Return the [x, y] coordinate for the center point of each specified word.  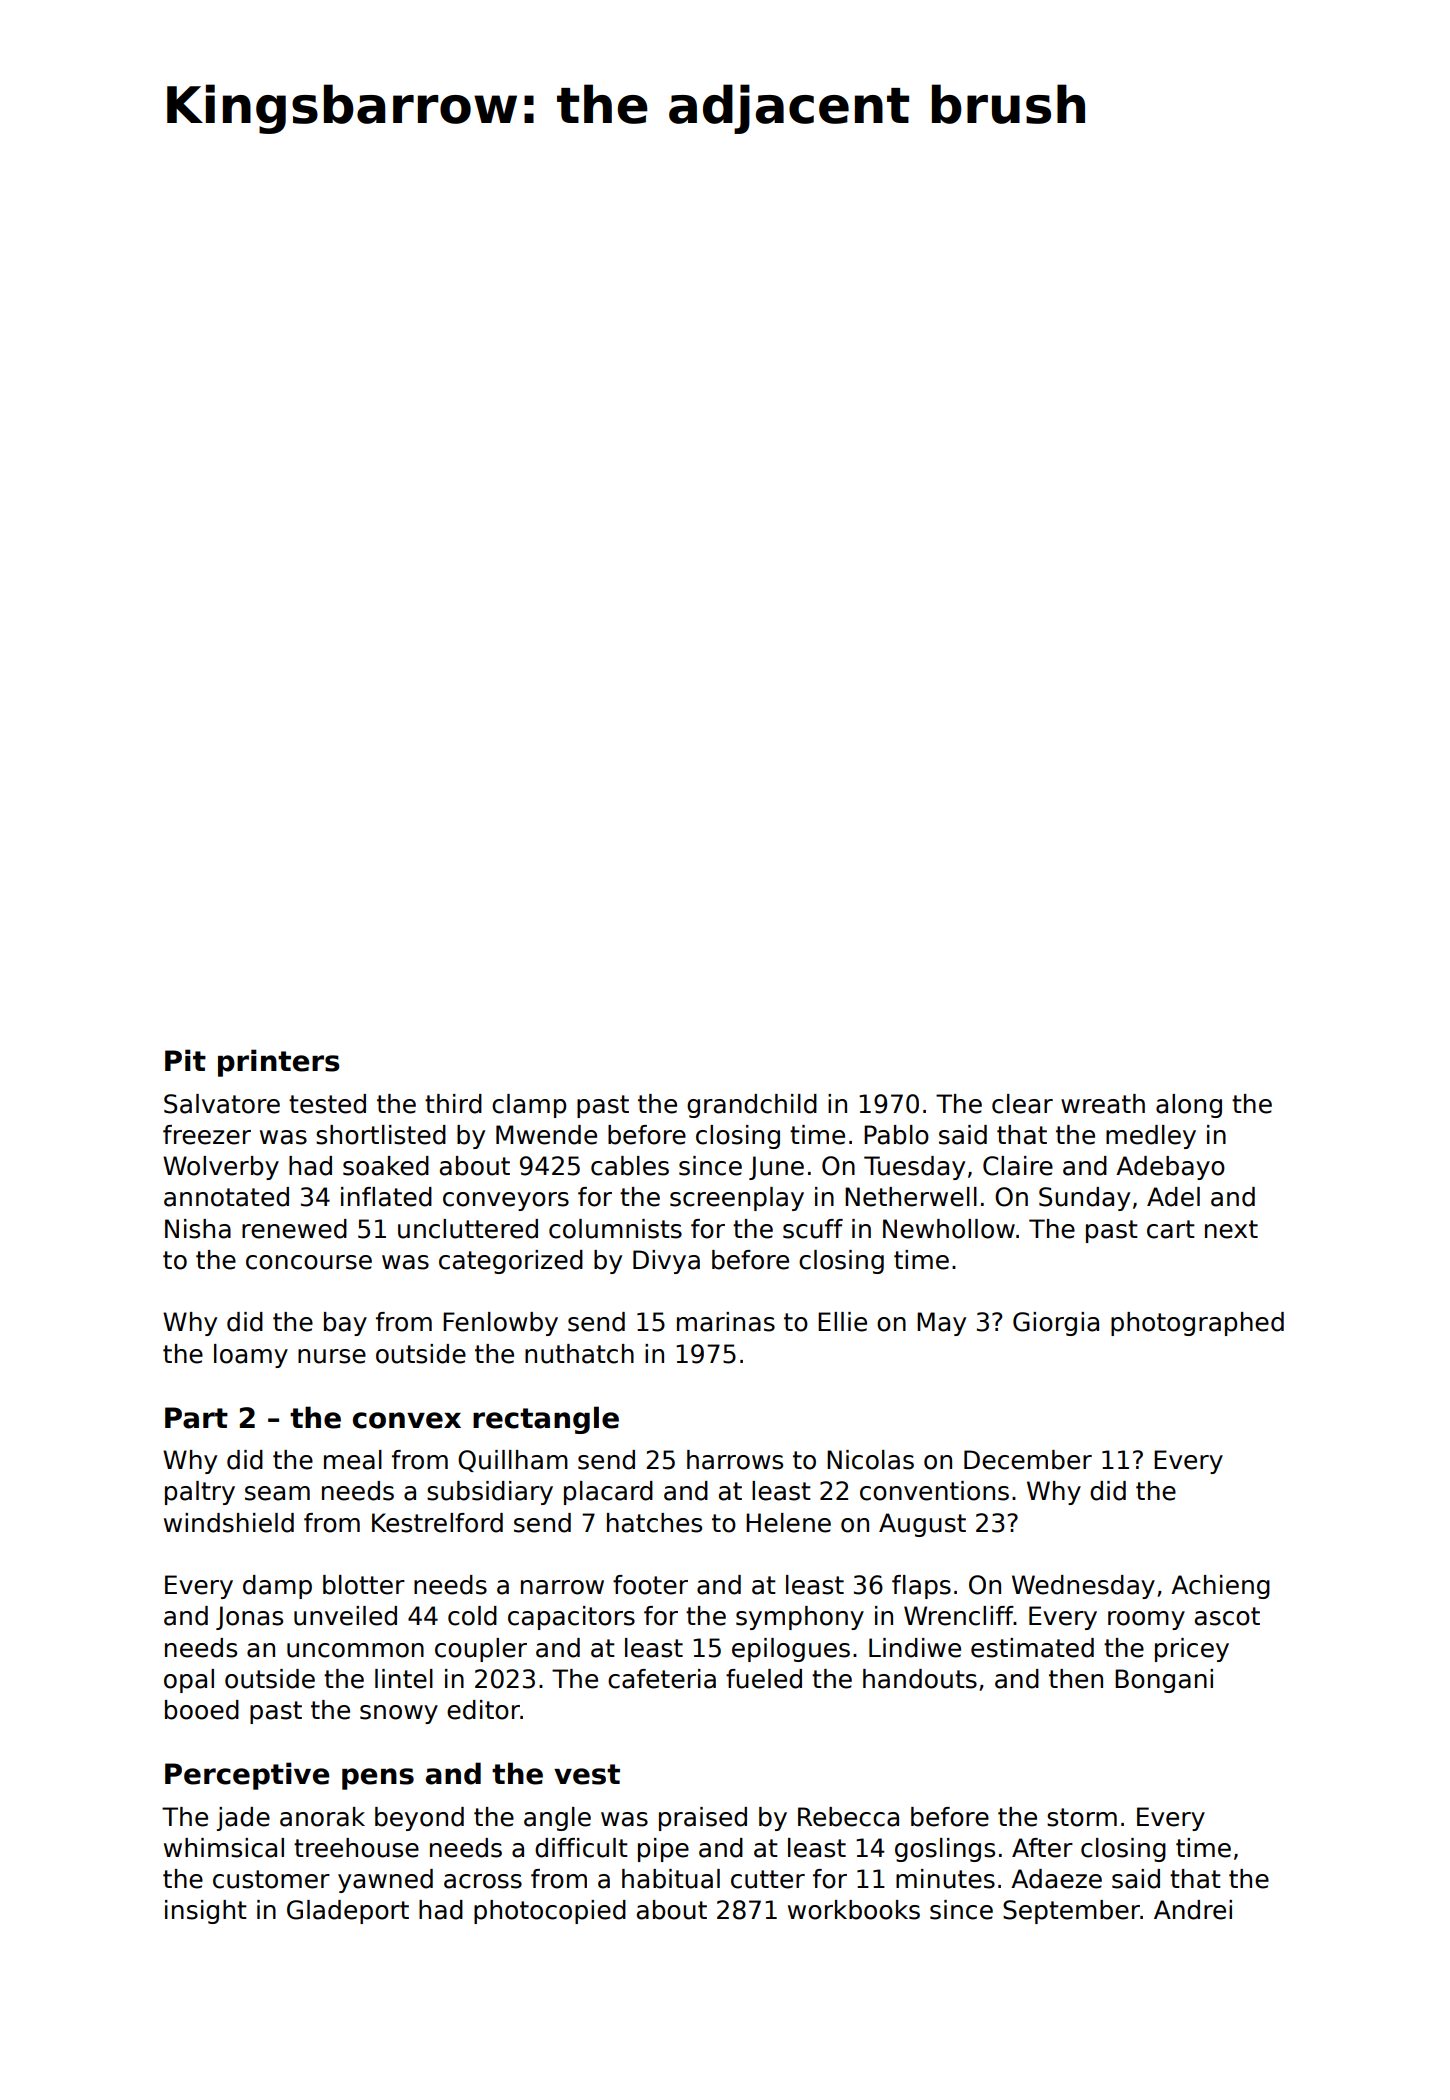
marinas [726, 1322]
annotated [226, 1197]
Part [196, 1418]
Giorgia [1056, 1324]
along [1189, 1106]
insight [206, 1912]
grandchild [752, 1106]
